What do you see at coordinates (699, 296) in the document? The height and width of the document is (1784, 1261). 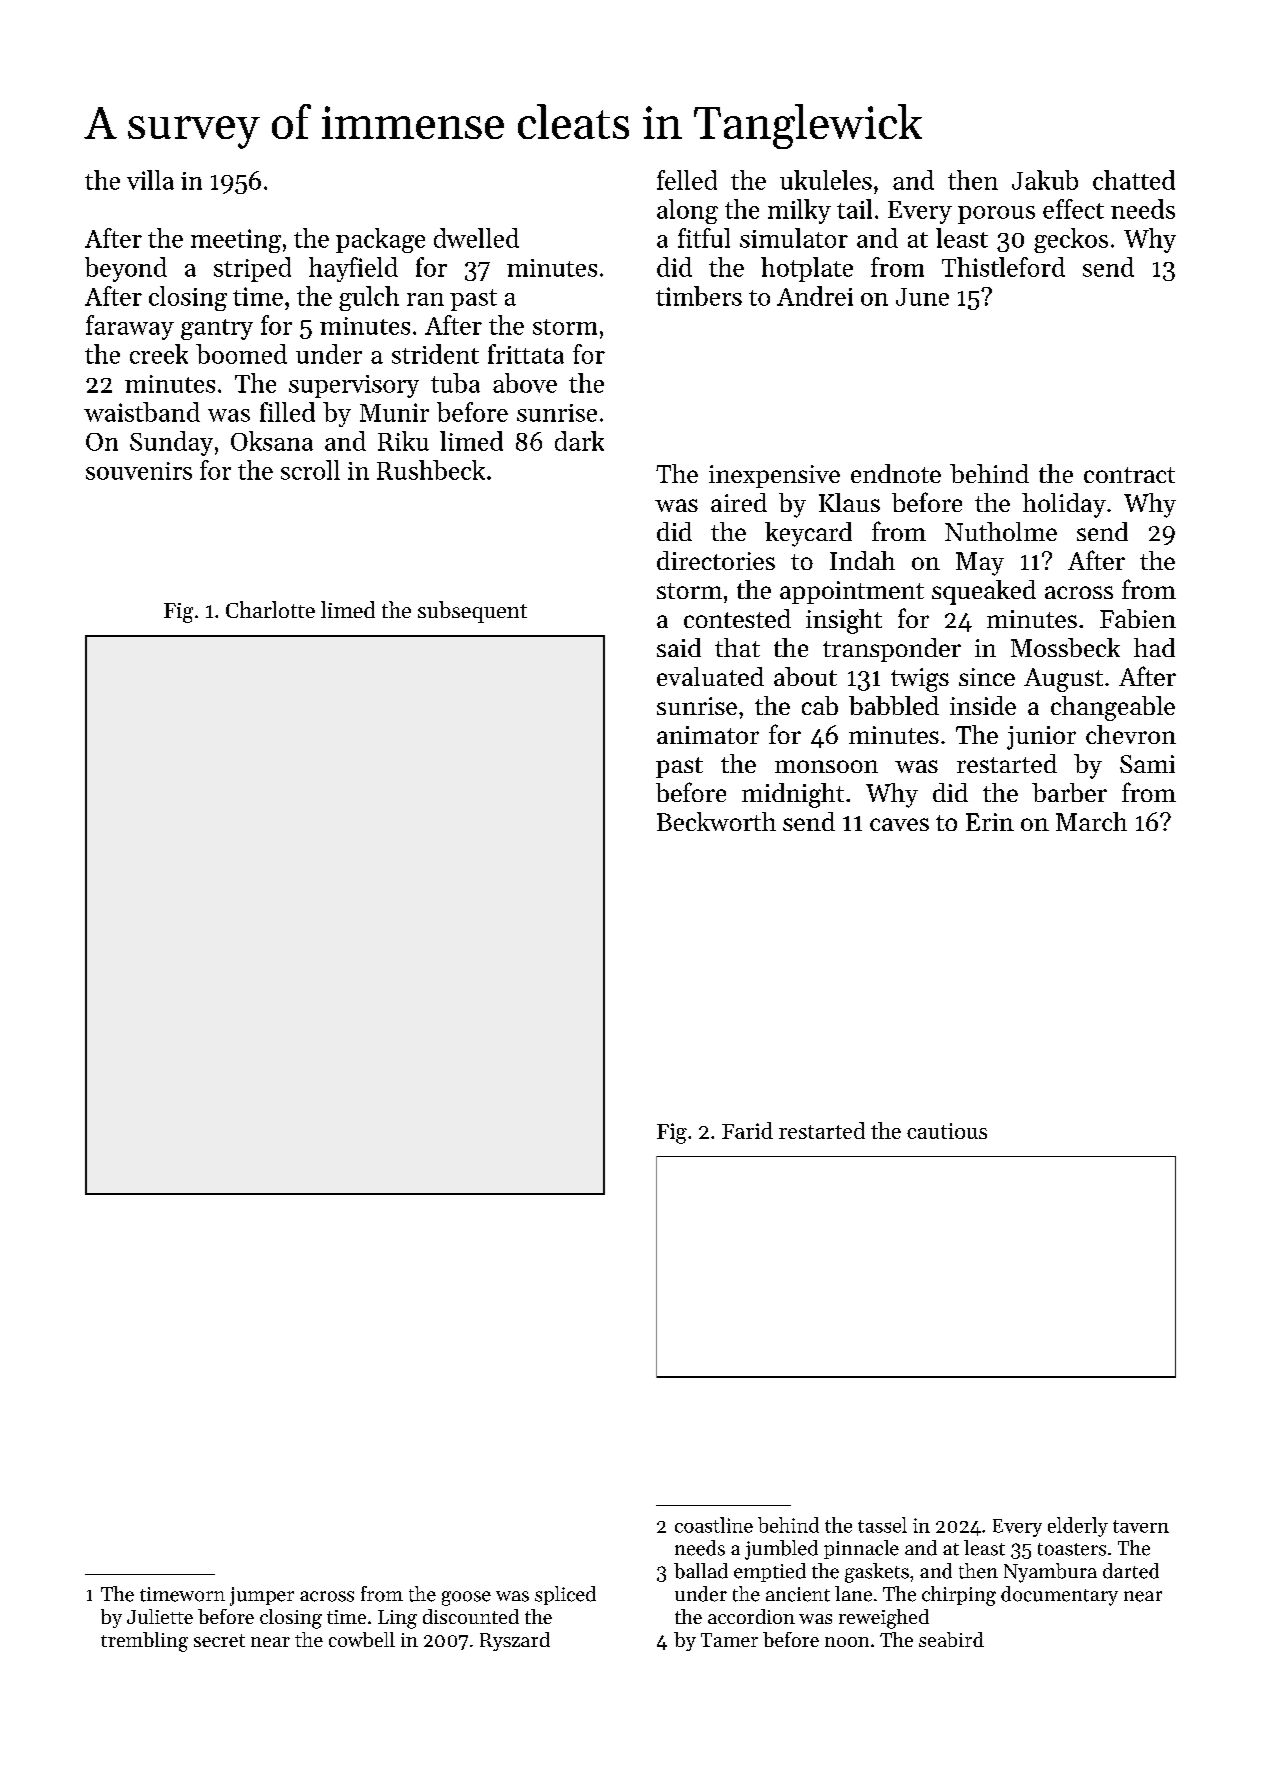 I see `timbers` at bounding box center [699, 296].
